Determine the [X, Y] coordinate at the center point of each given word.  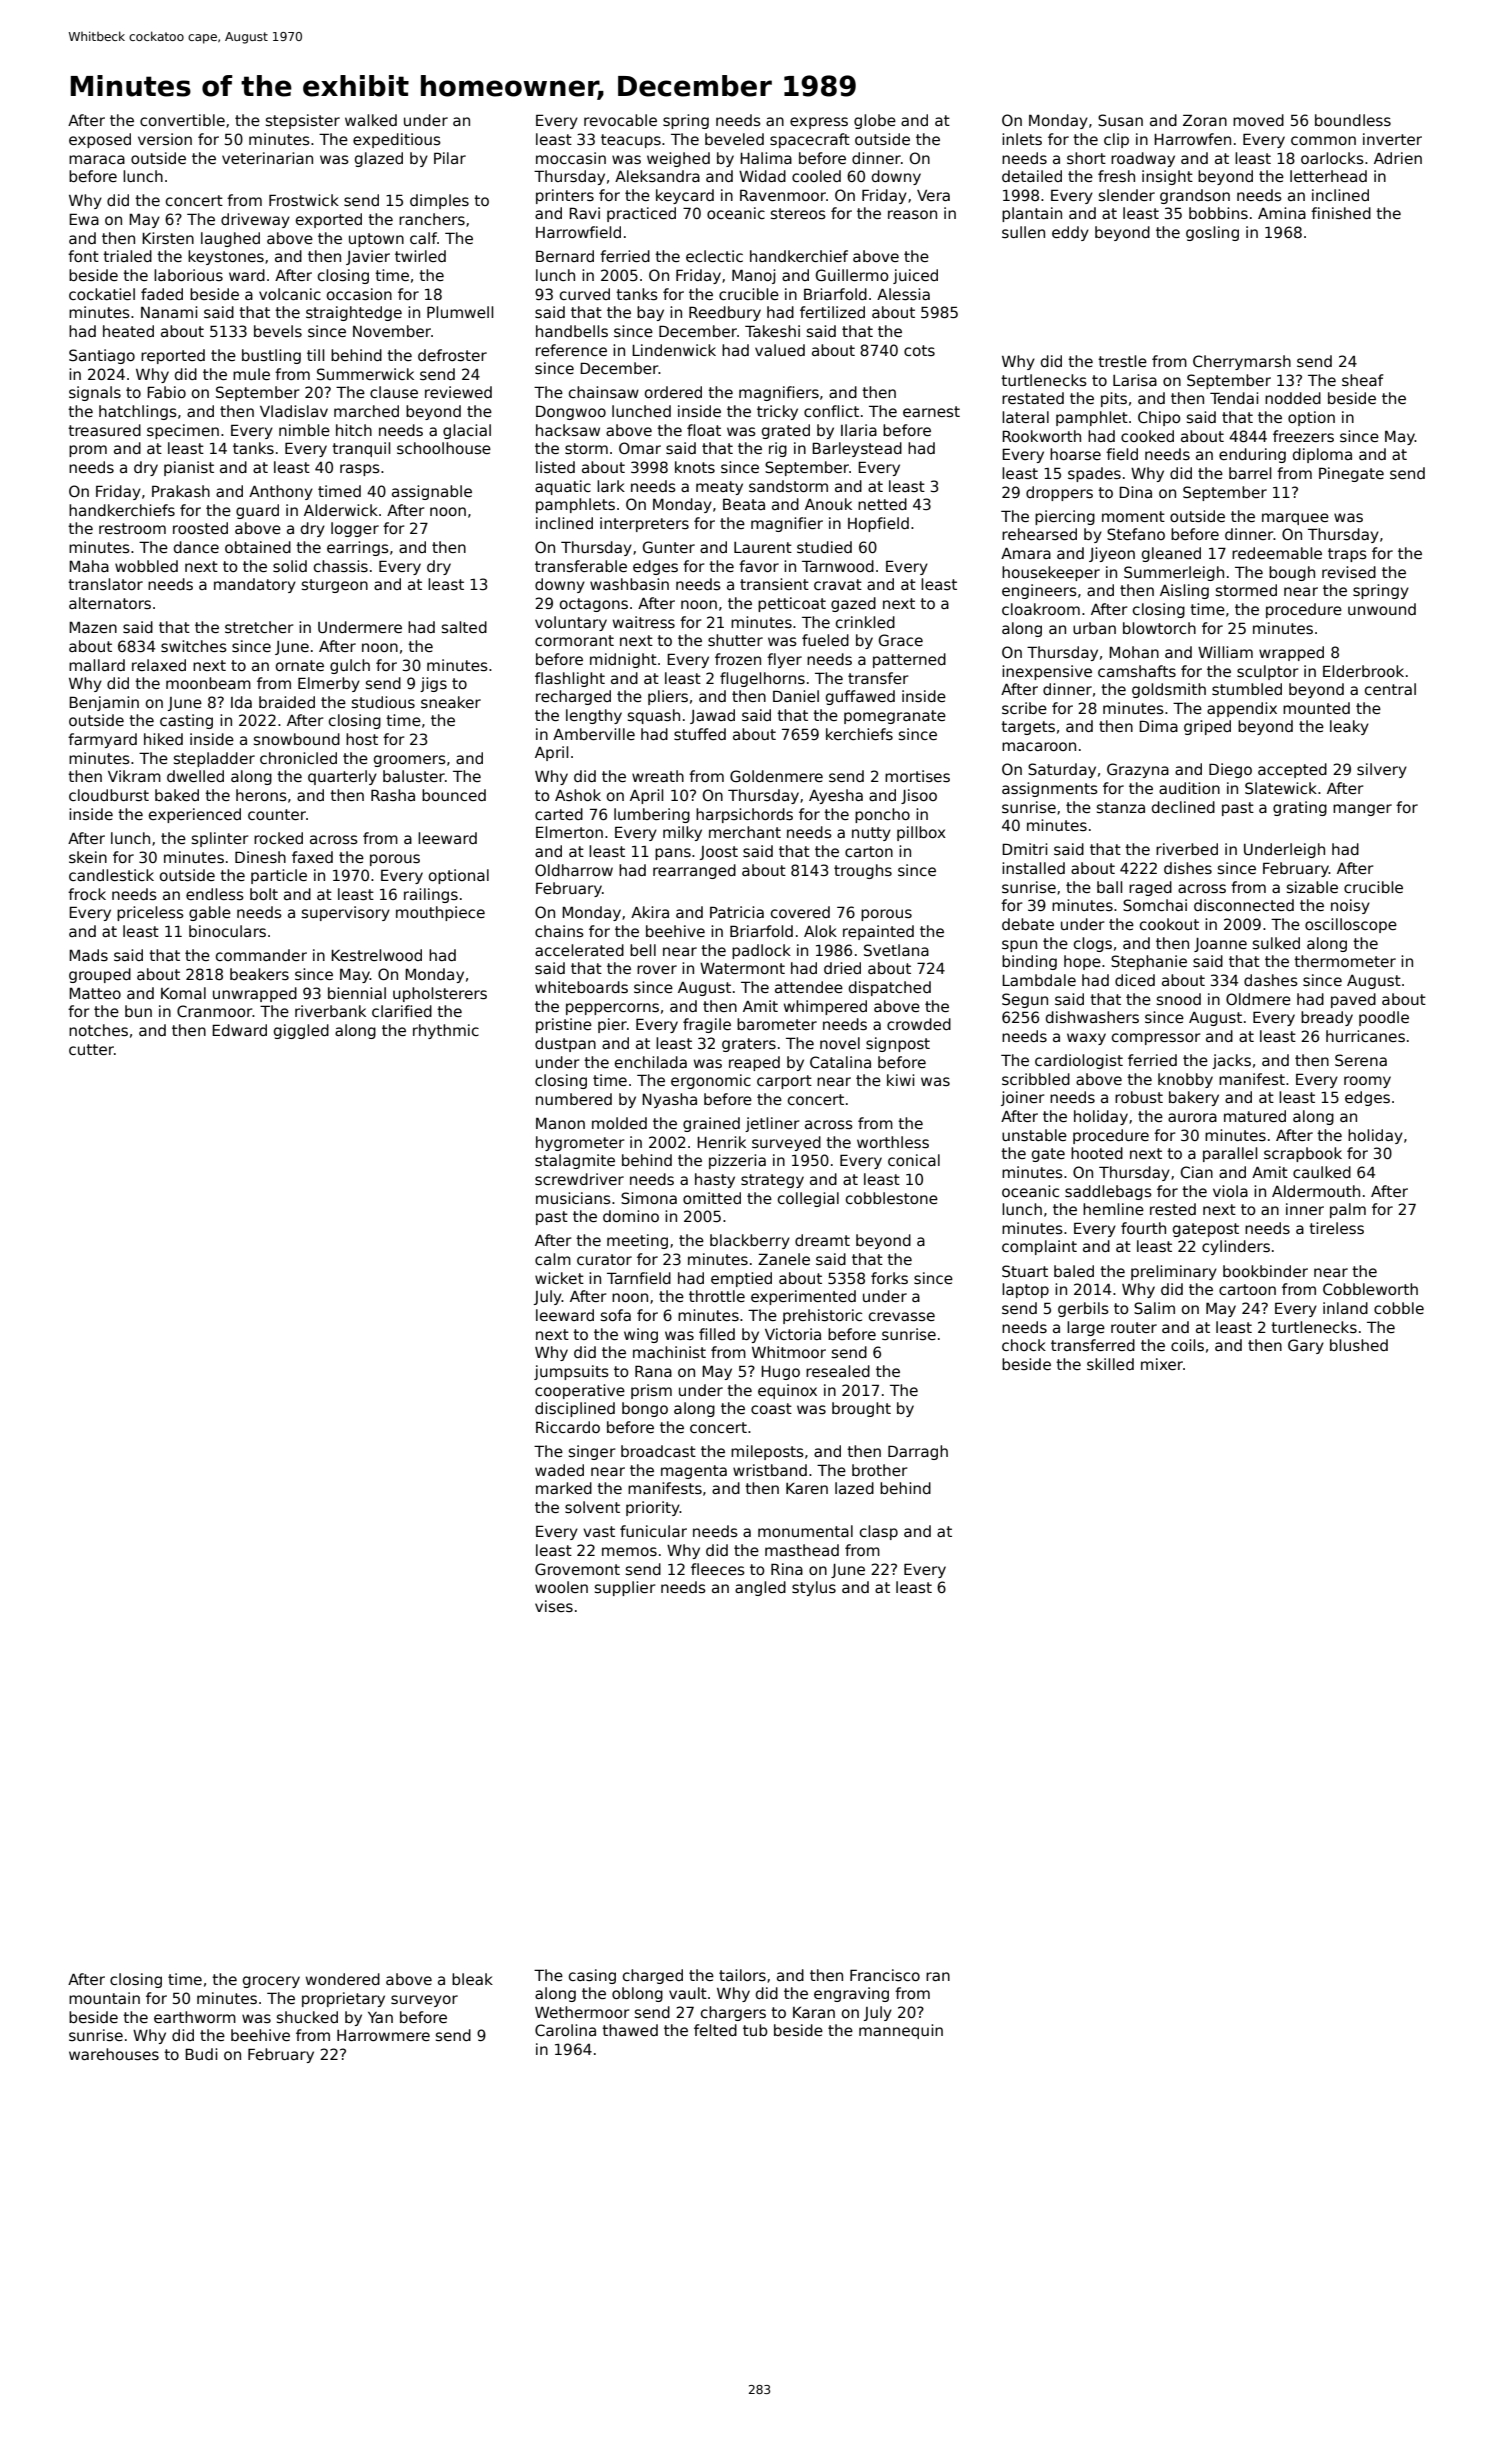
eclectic [714, 256]
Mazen [93, 627]
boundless [1353, 120]
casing [592, 1976]
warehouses [114, 2054]
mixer [1162, 1364]
